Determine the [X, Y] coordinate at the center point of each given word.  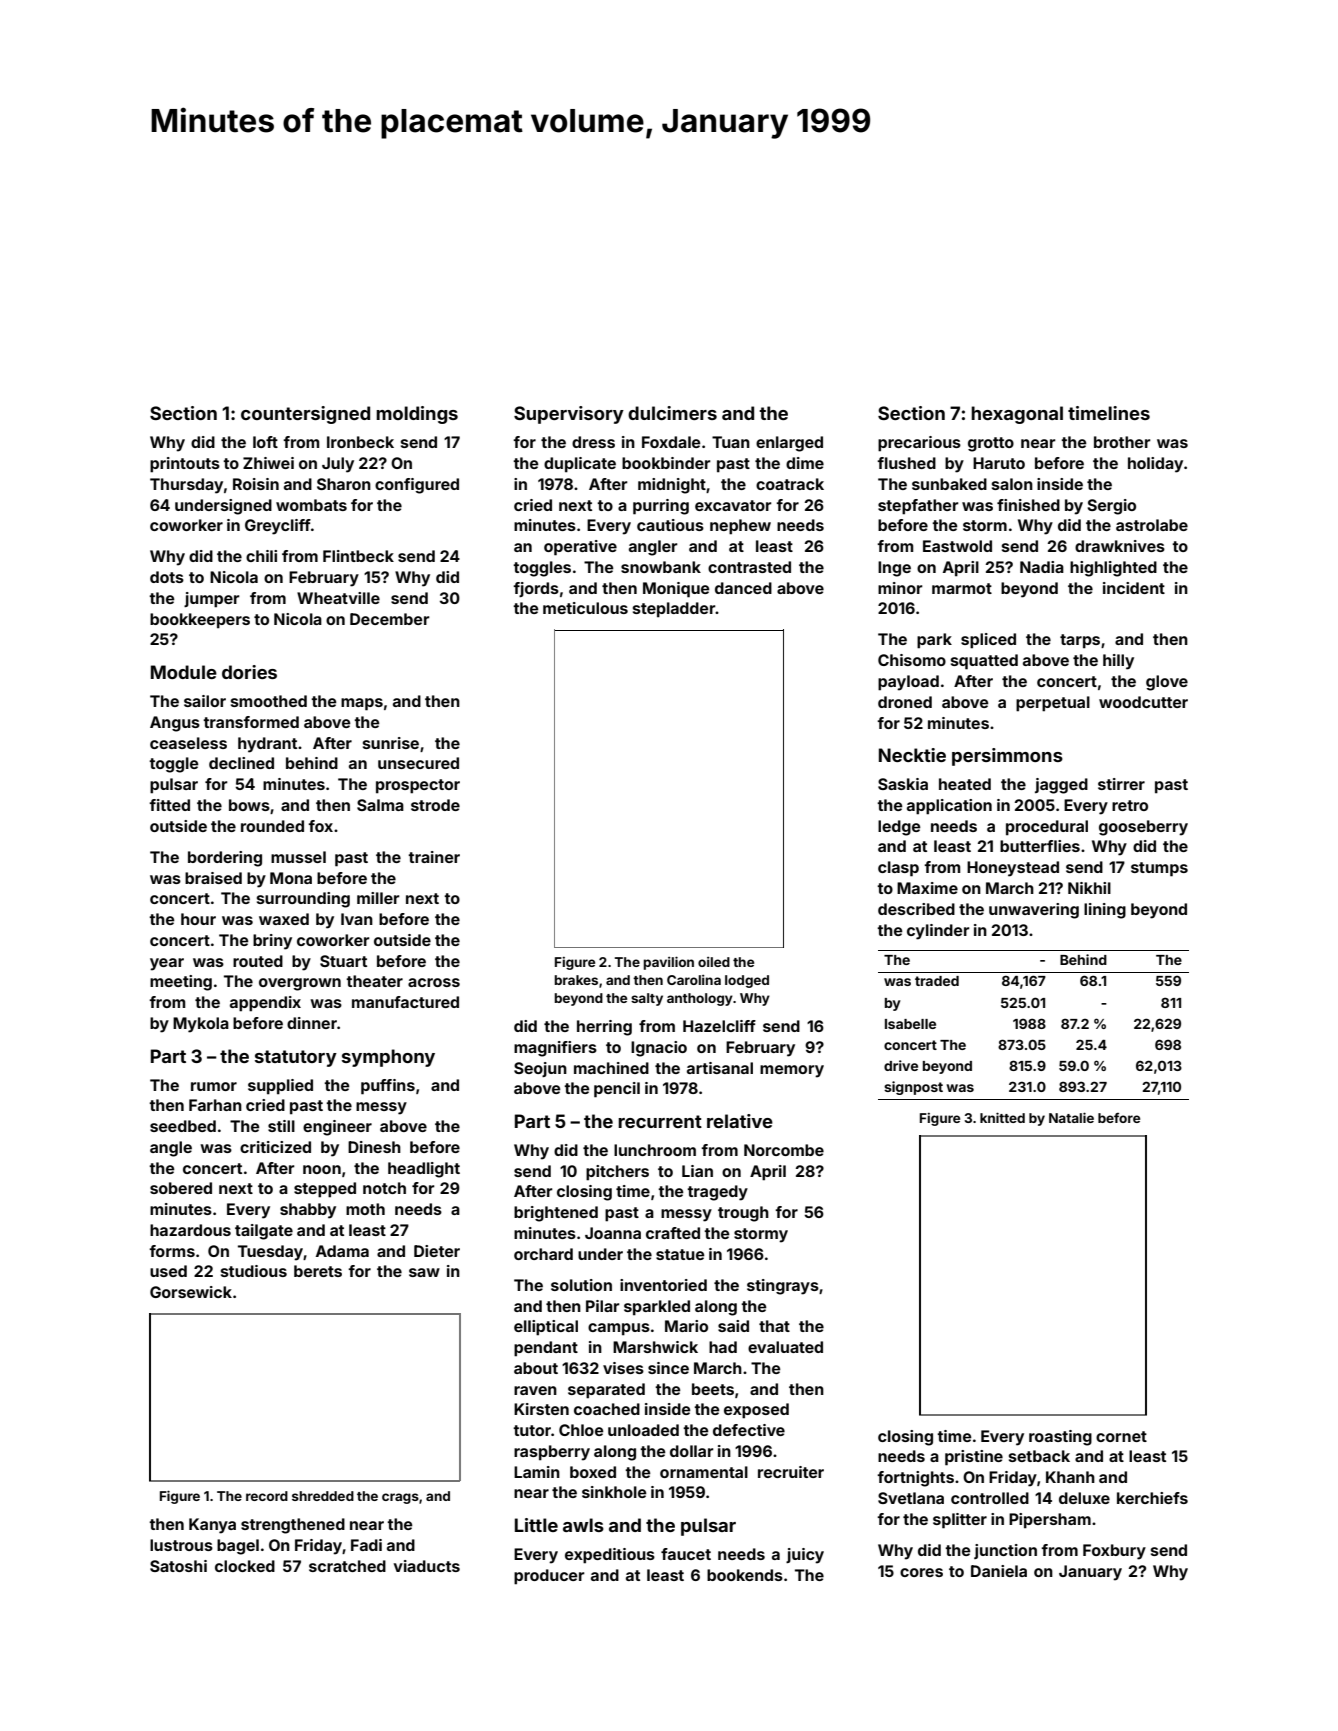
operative [580, 548]
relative [740, 1121]
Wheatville [338, 598]
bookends [745, 1575]
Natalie [1071, 1117]
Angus [175, 724]
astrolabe [1152, 525]
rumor [214, 1086]
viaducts [427, 1566]
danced [743, 588]
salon [1012, 484]
